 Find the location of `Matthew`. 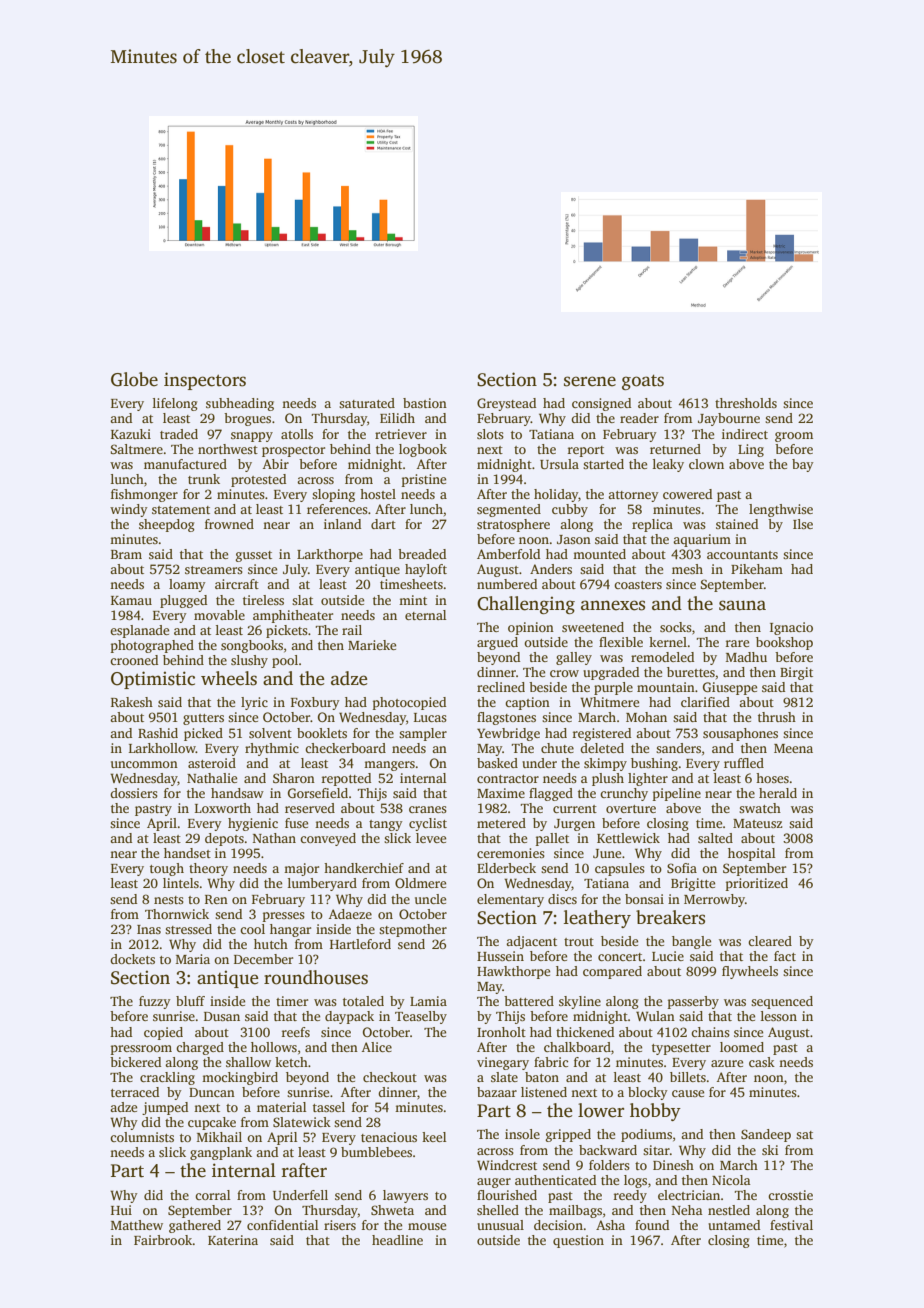

Matthew is located at coordinates (137, 1225).
